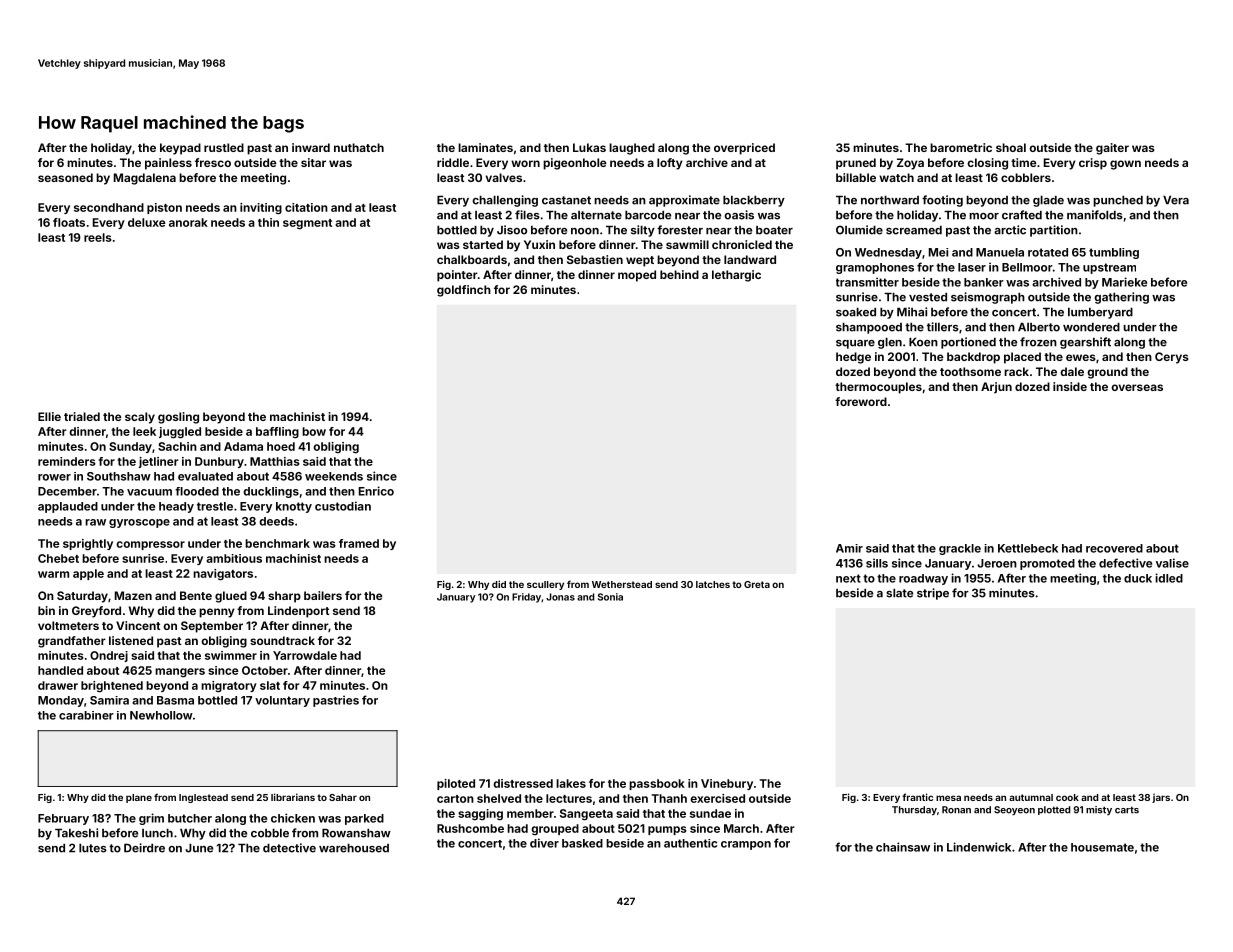  I want to click on crampon, so click(746, 845).
